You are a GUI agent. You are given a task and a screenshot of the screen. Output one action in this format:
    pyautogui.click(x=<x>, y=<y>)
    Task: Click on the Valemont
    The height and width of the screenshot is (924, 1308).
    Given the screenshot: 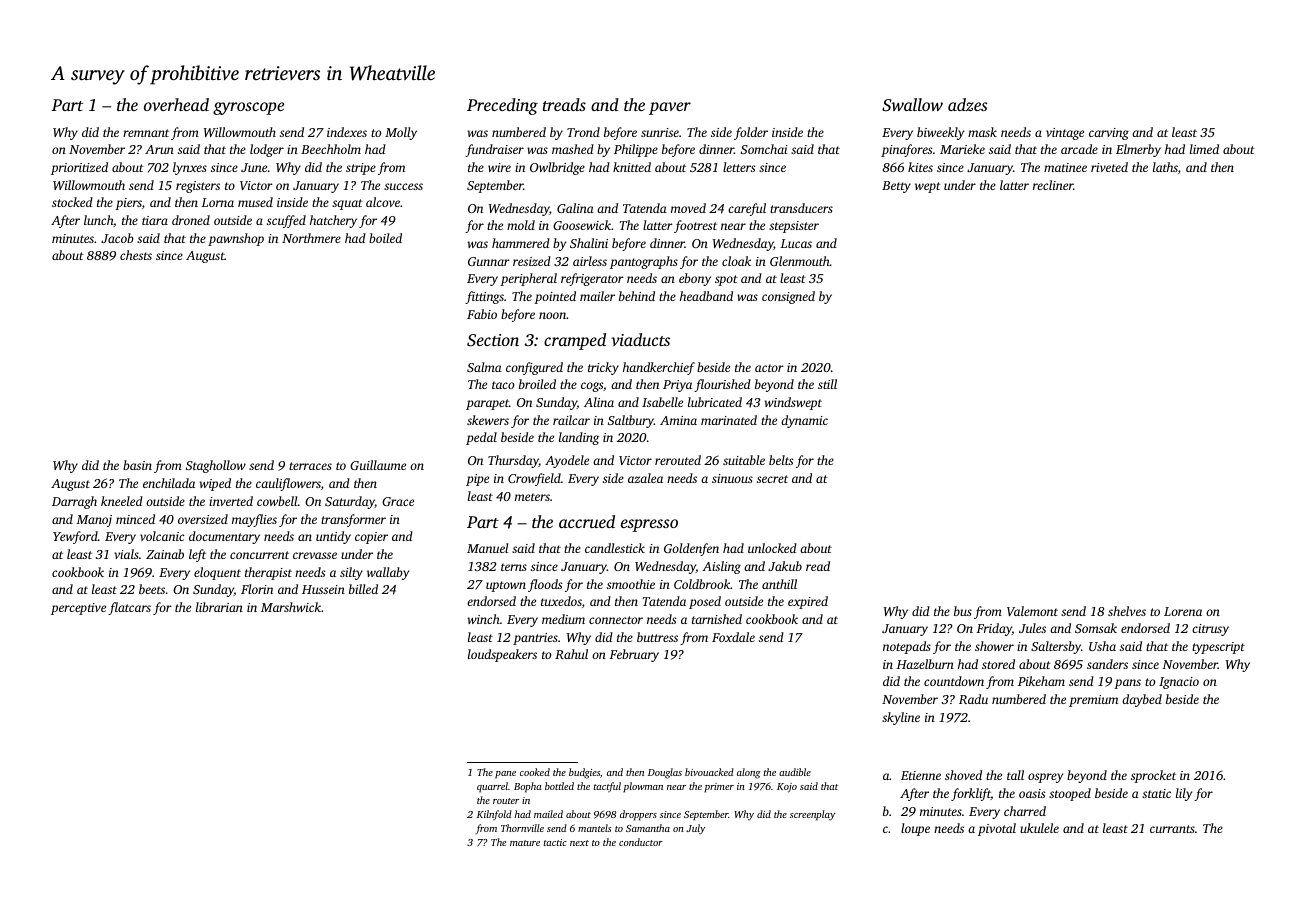 What is the action you would take?
    pyautogui.click(x=1032, y=611)
